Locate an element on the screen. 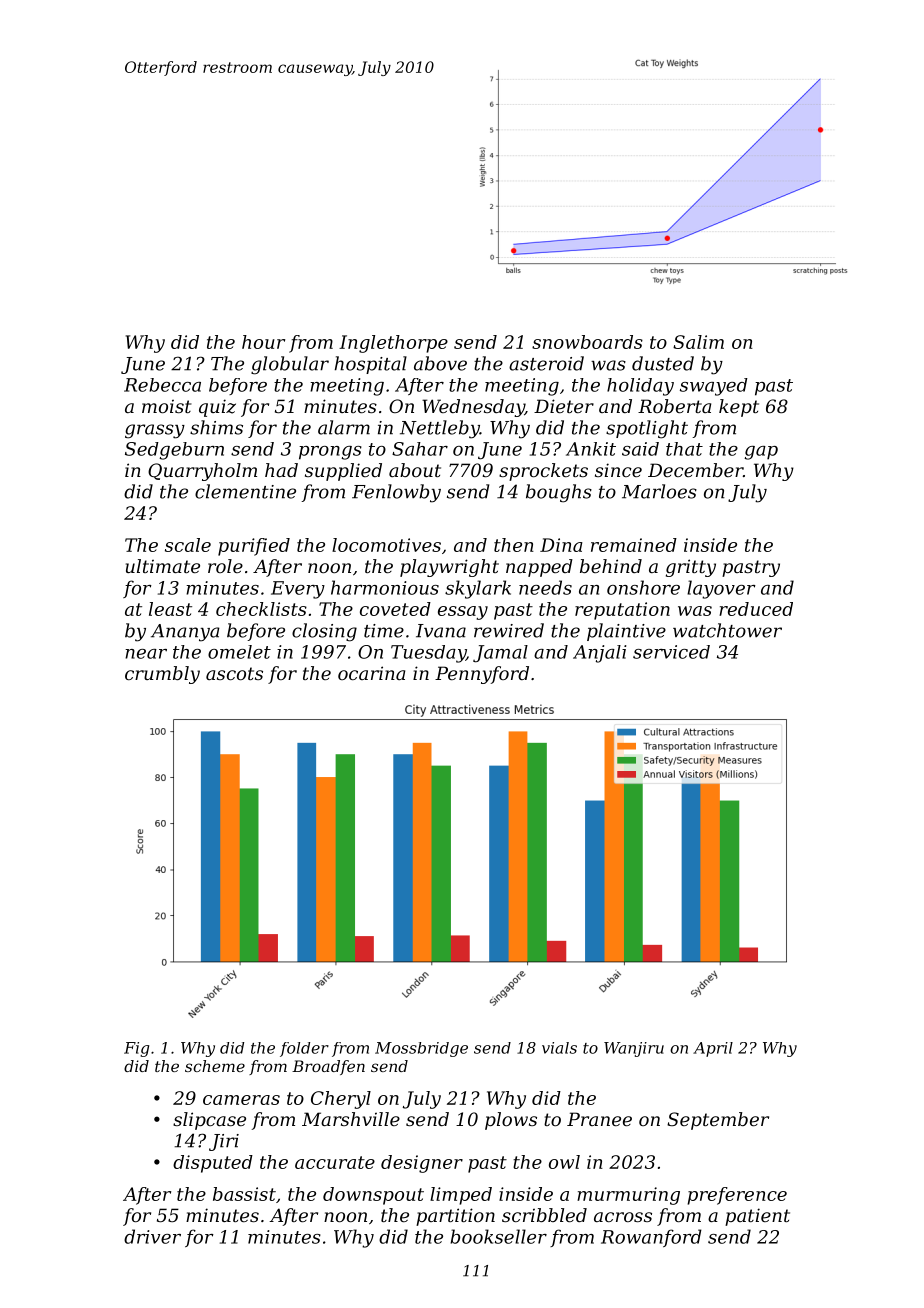 The width and height of the screenshot is (924, 1308). Inglethorpe is located at coordinates (393, 344).
